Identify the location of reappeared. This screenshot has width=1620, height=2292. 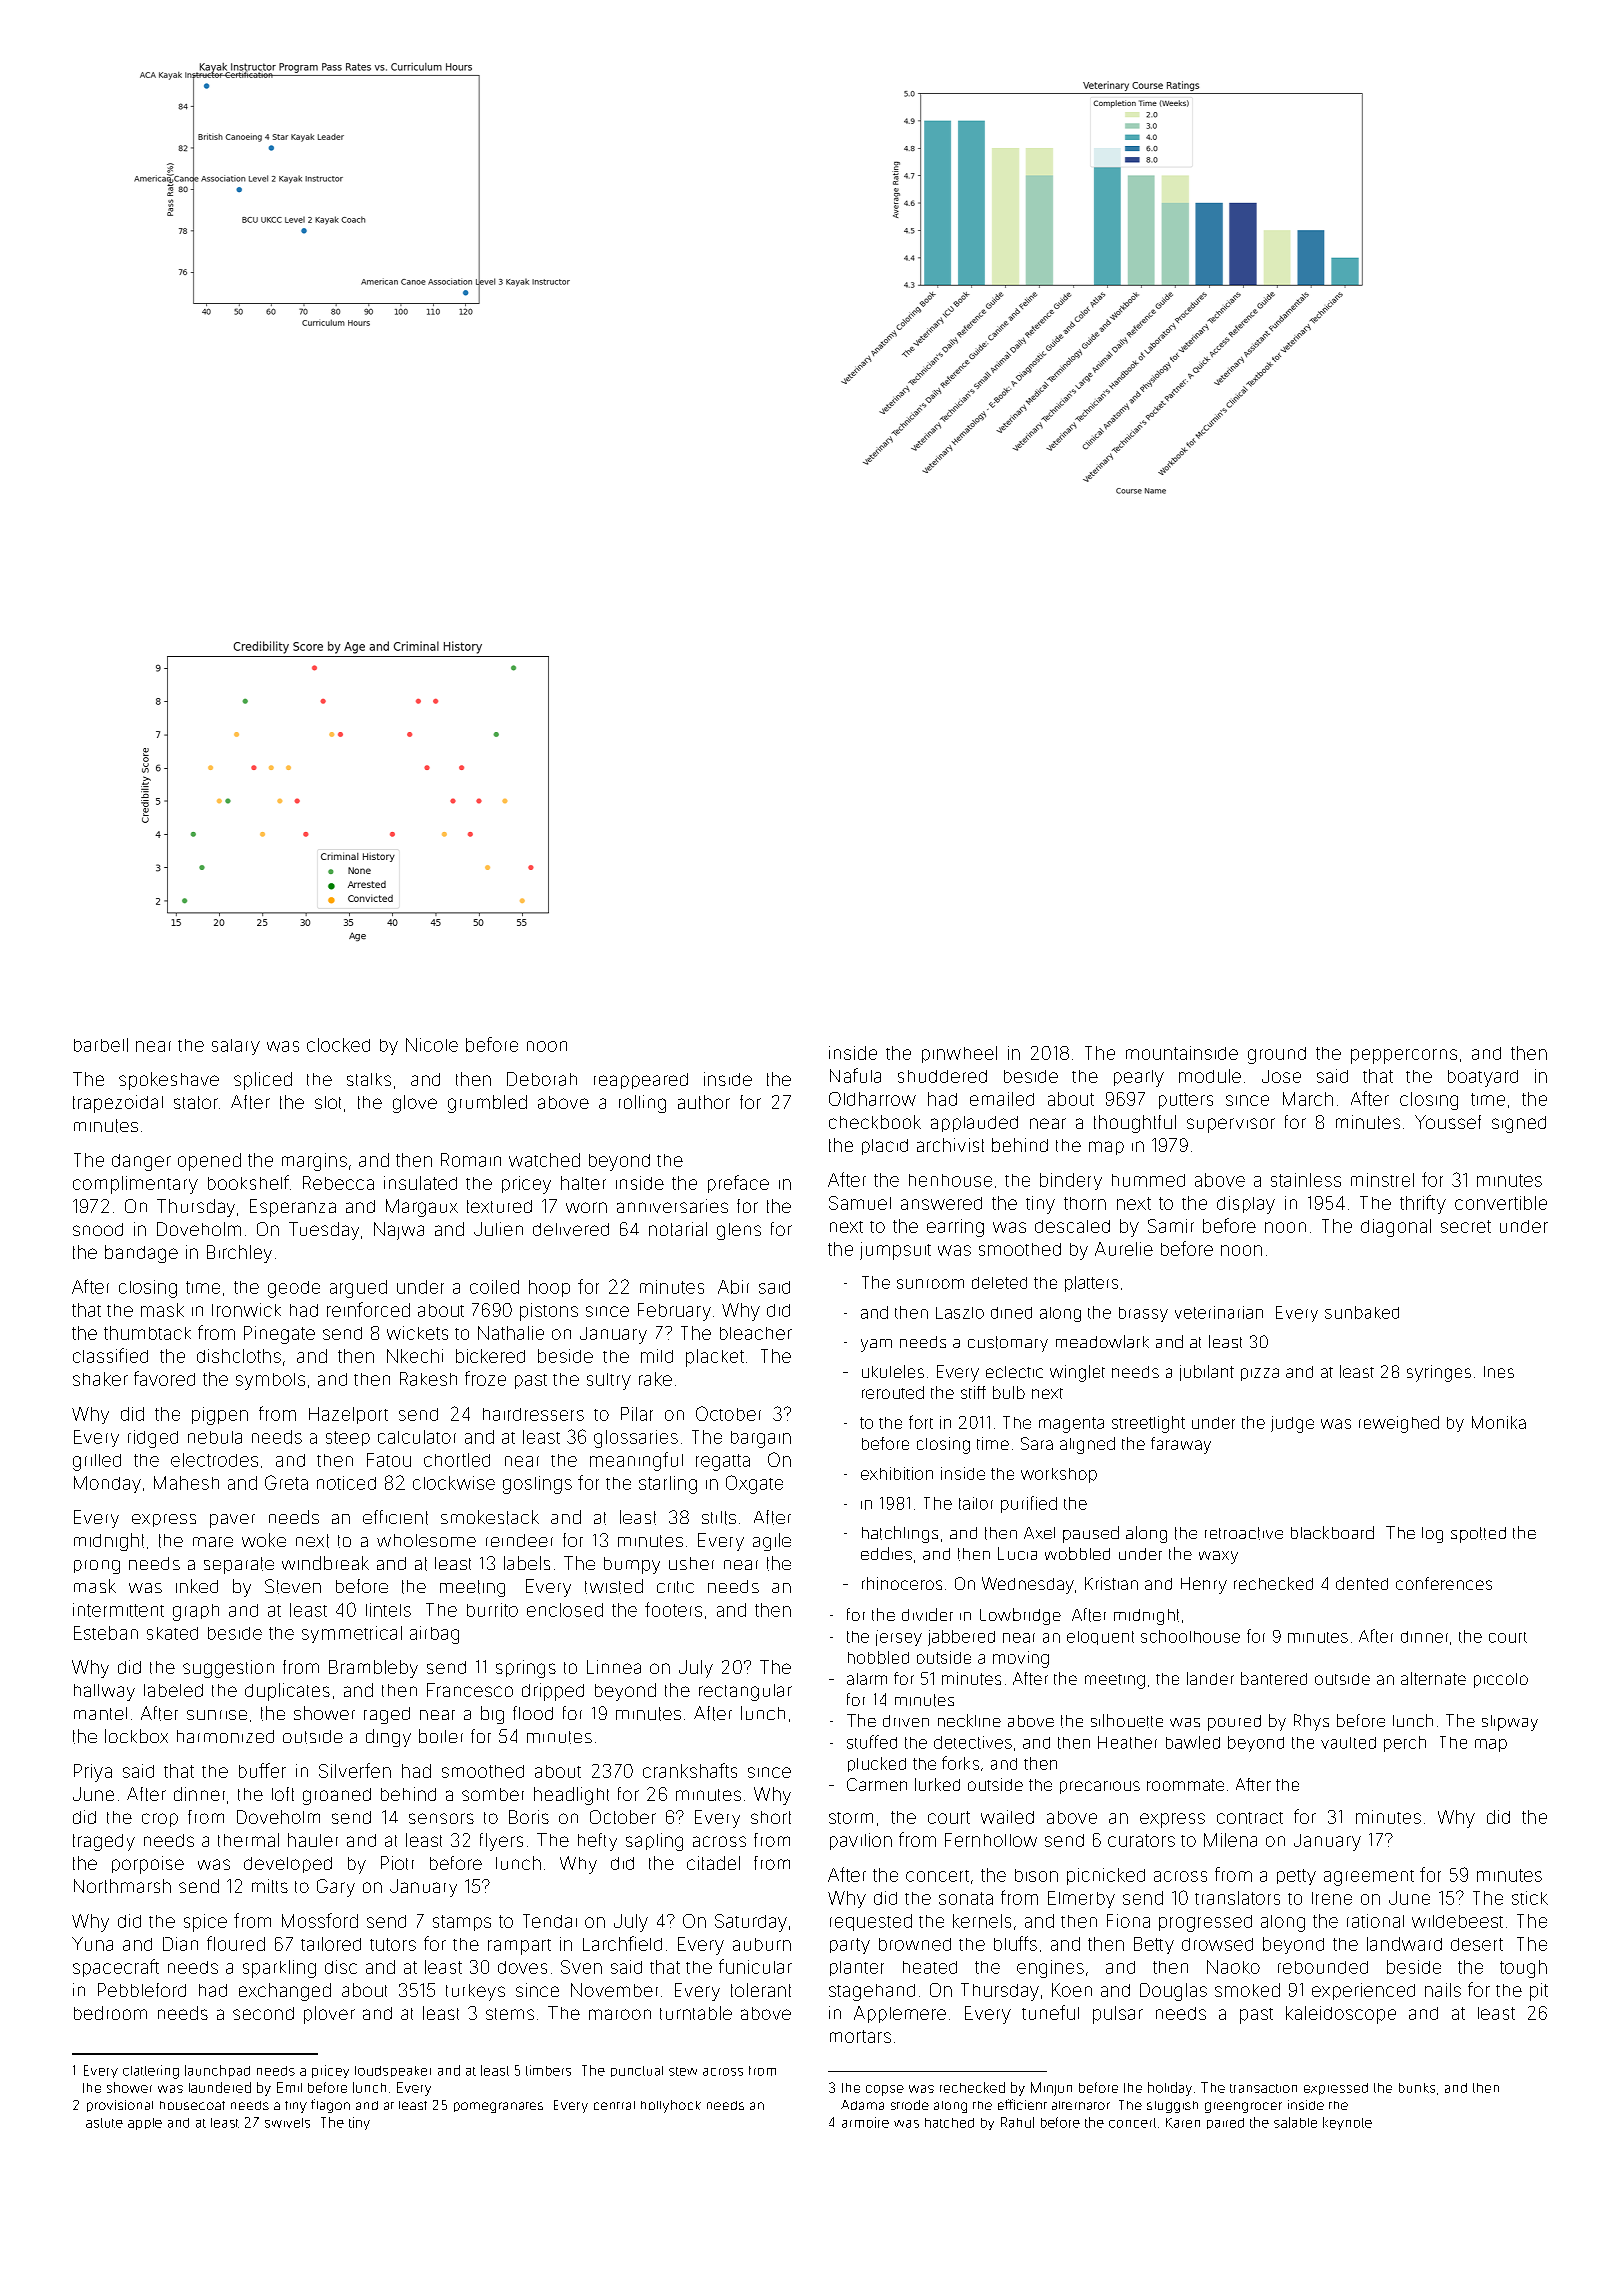
(641, 1081).
